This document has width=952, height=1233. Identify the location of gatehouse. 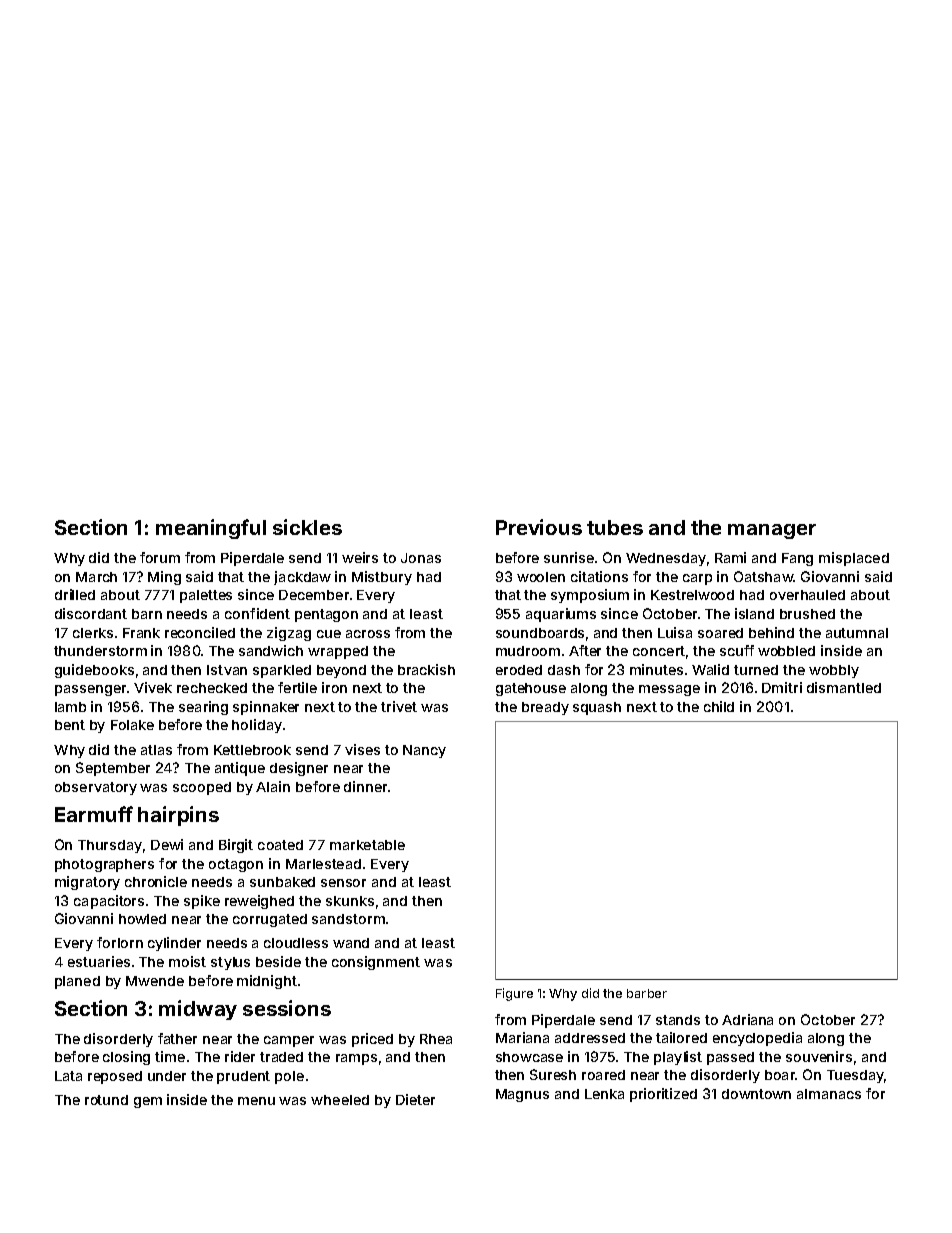
(531, 689).
